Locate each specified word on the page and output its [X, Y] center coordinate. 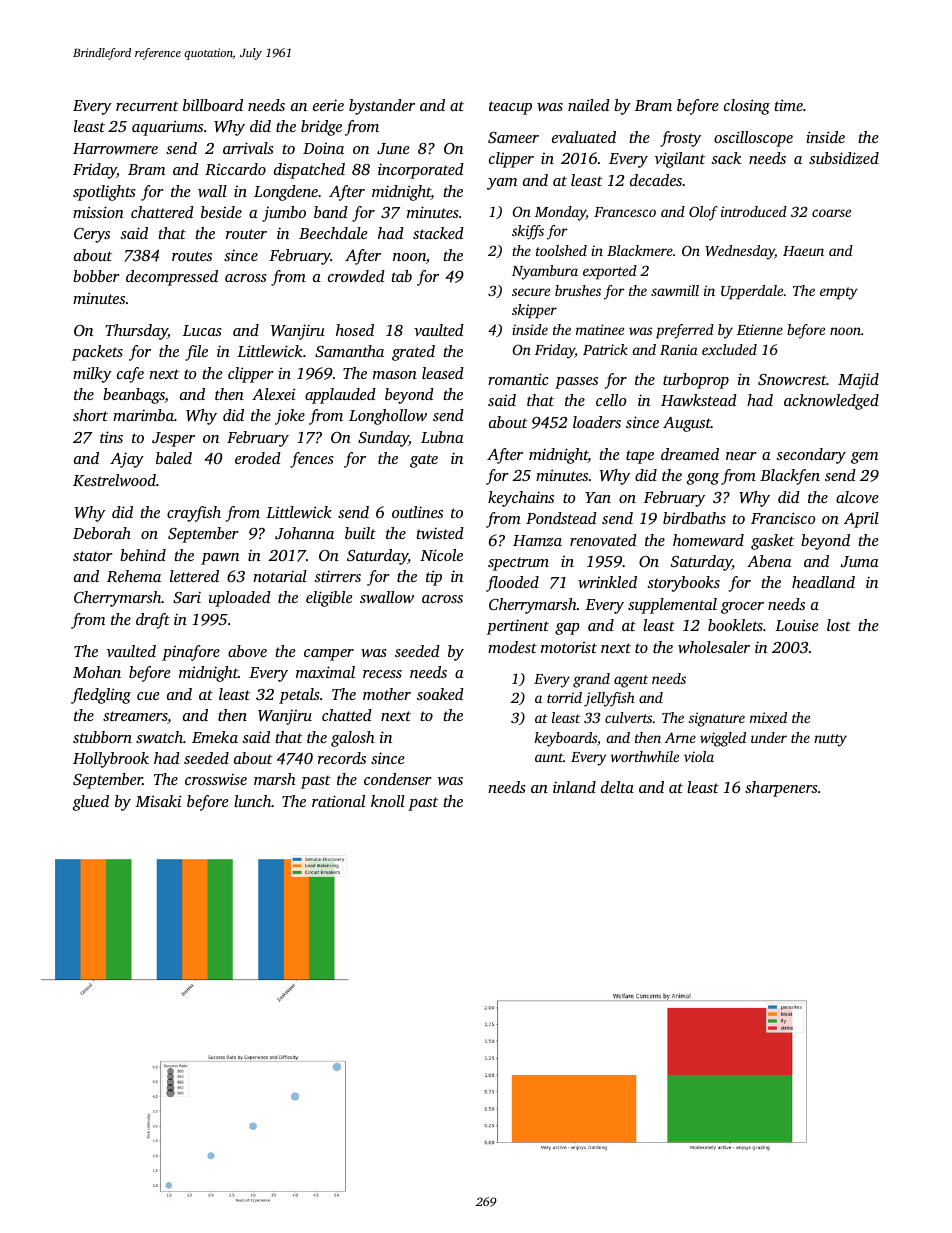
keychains [521, 499]
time [788, 105]
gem [864, 458]
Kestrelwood [114, 480]
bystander [382, 107]
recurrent [147, 106]
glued [91, 803]
